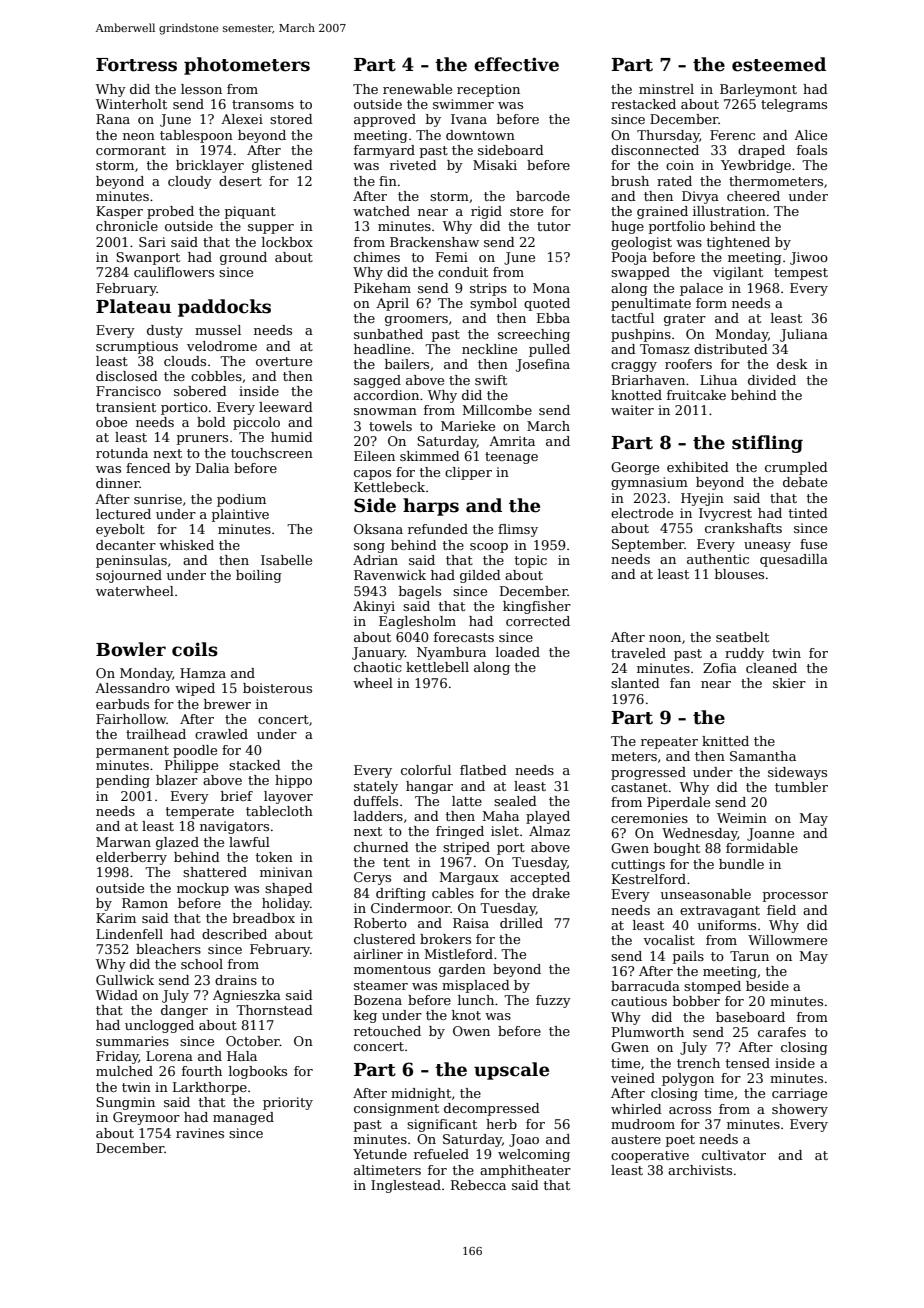 The height and width of the screenshot is (1308, 924). What do you see at coordinates (700, 1170) in the screenshot?
I see `archivists` at bounding box center [700, 1170].
